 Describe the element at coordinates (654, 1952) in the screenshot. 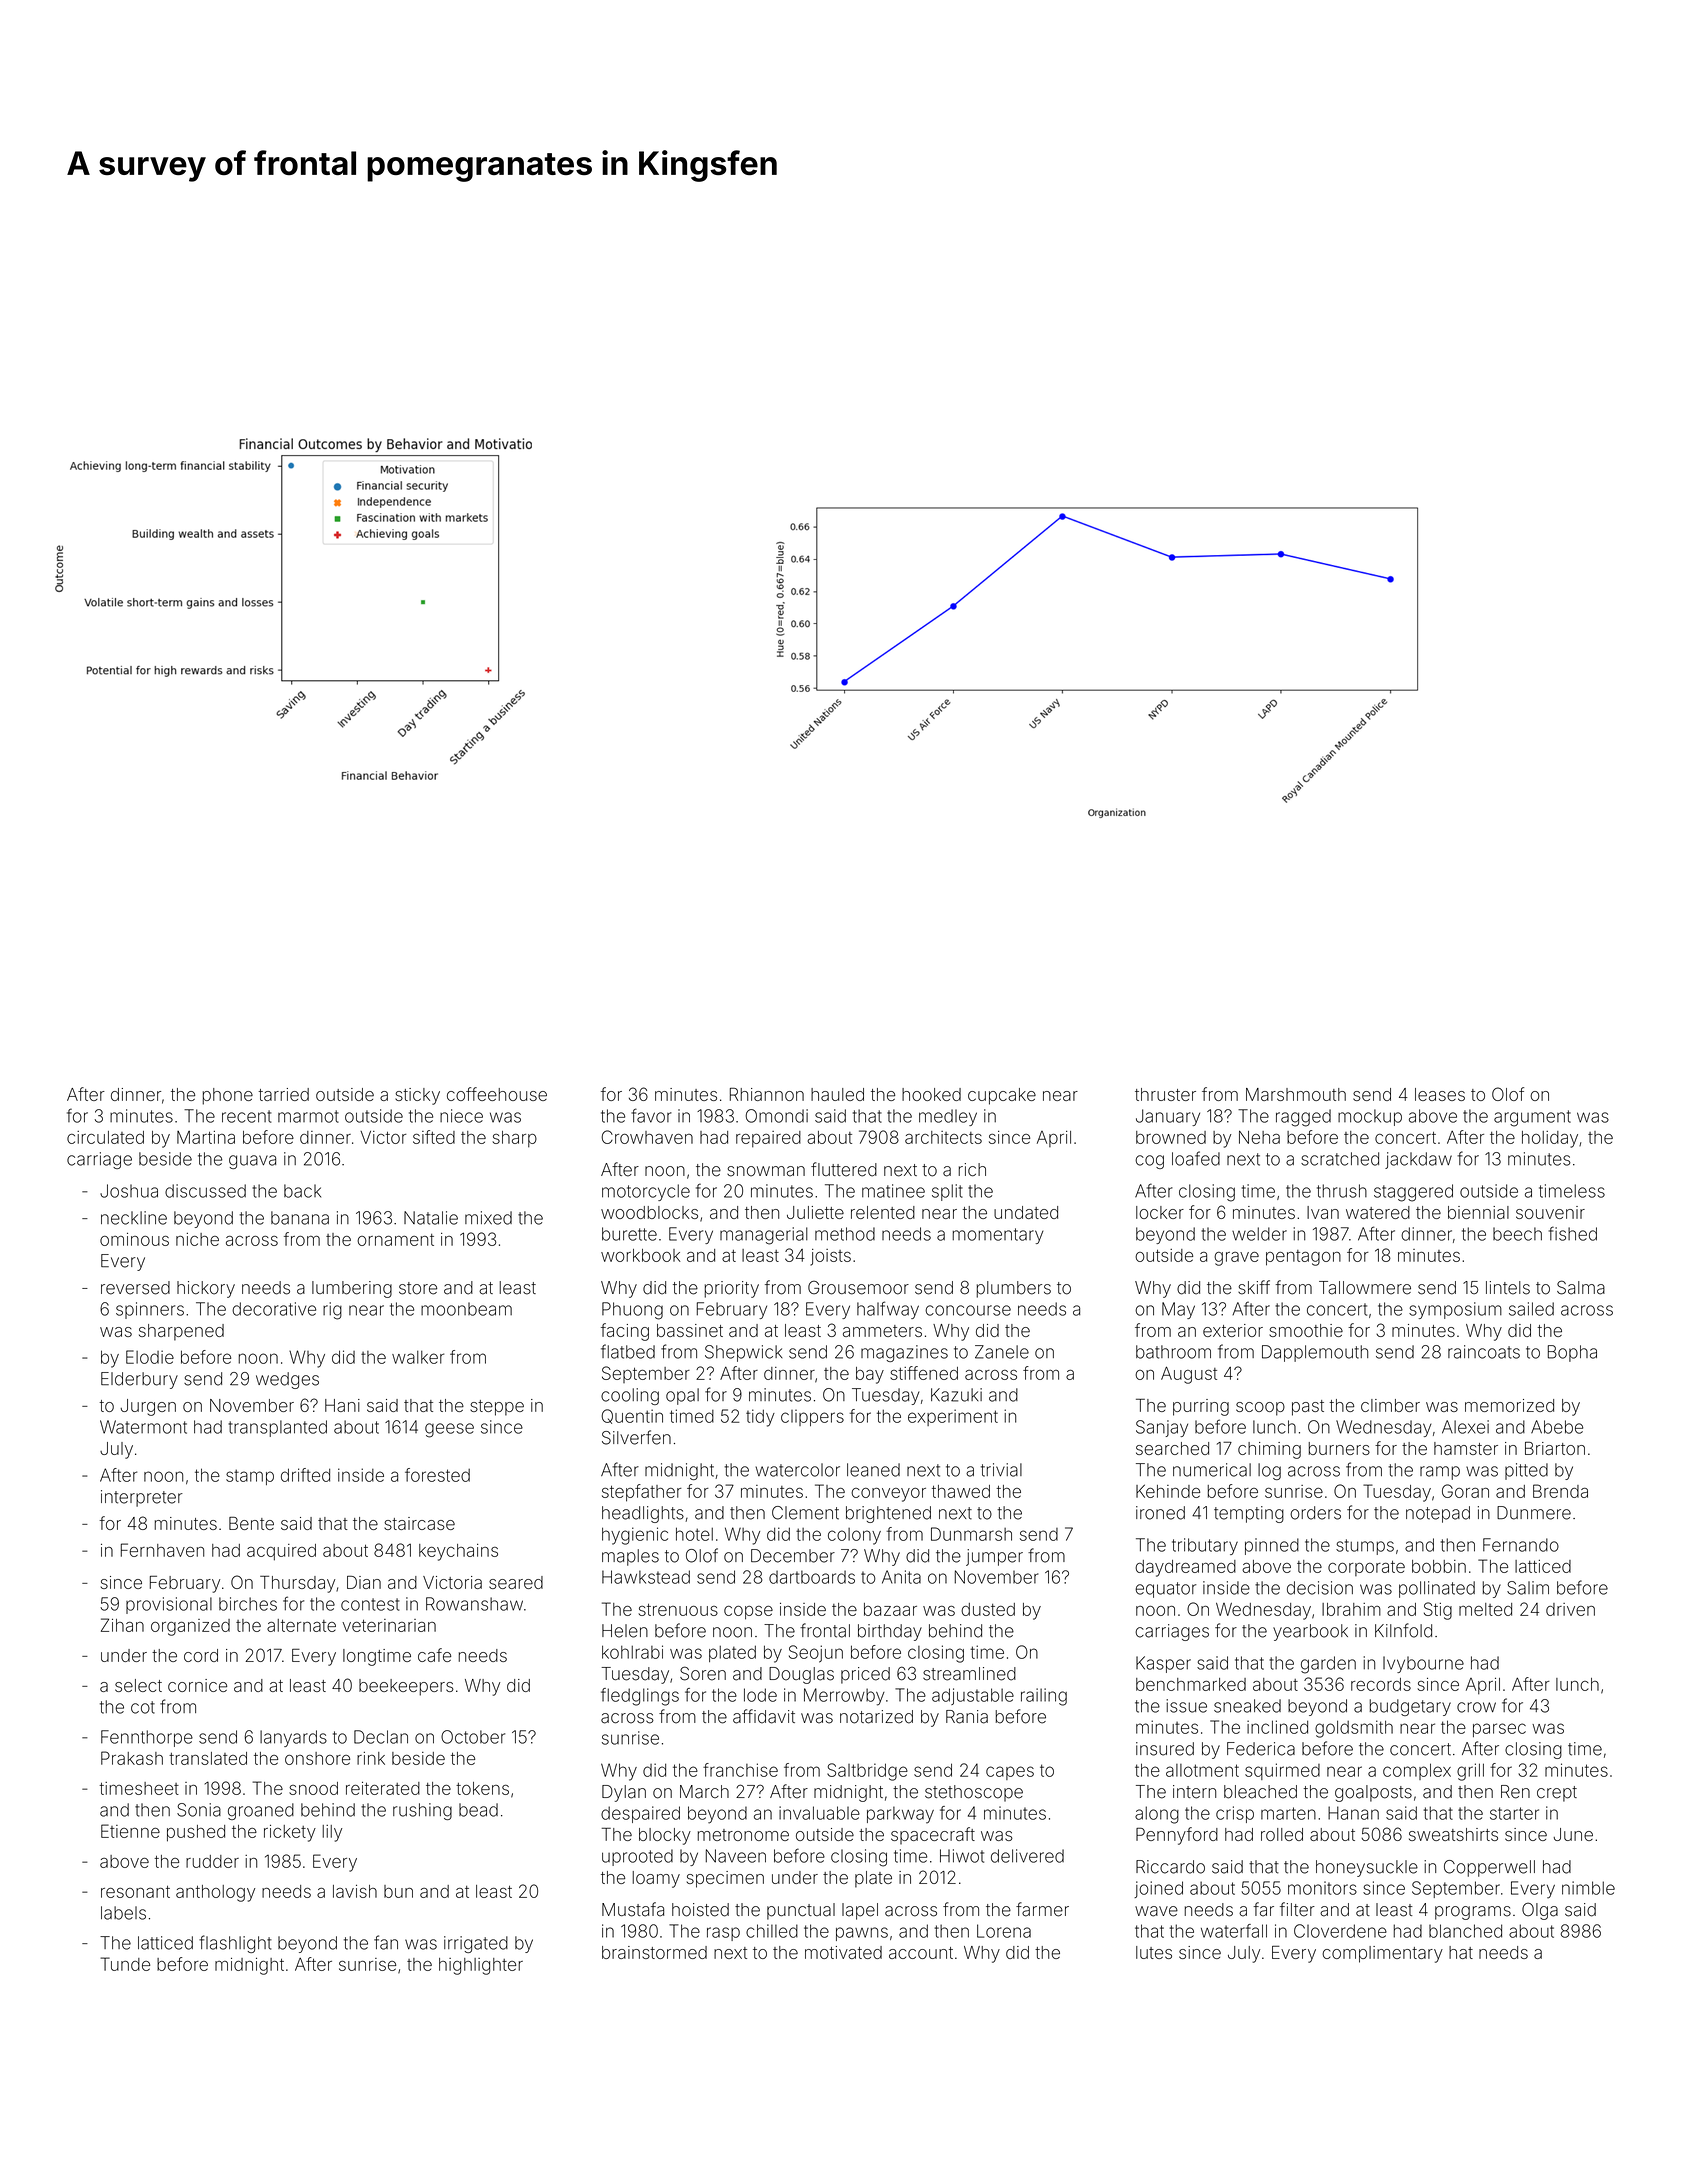

I see `brainstormed` at that location.
